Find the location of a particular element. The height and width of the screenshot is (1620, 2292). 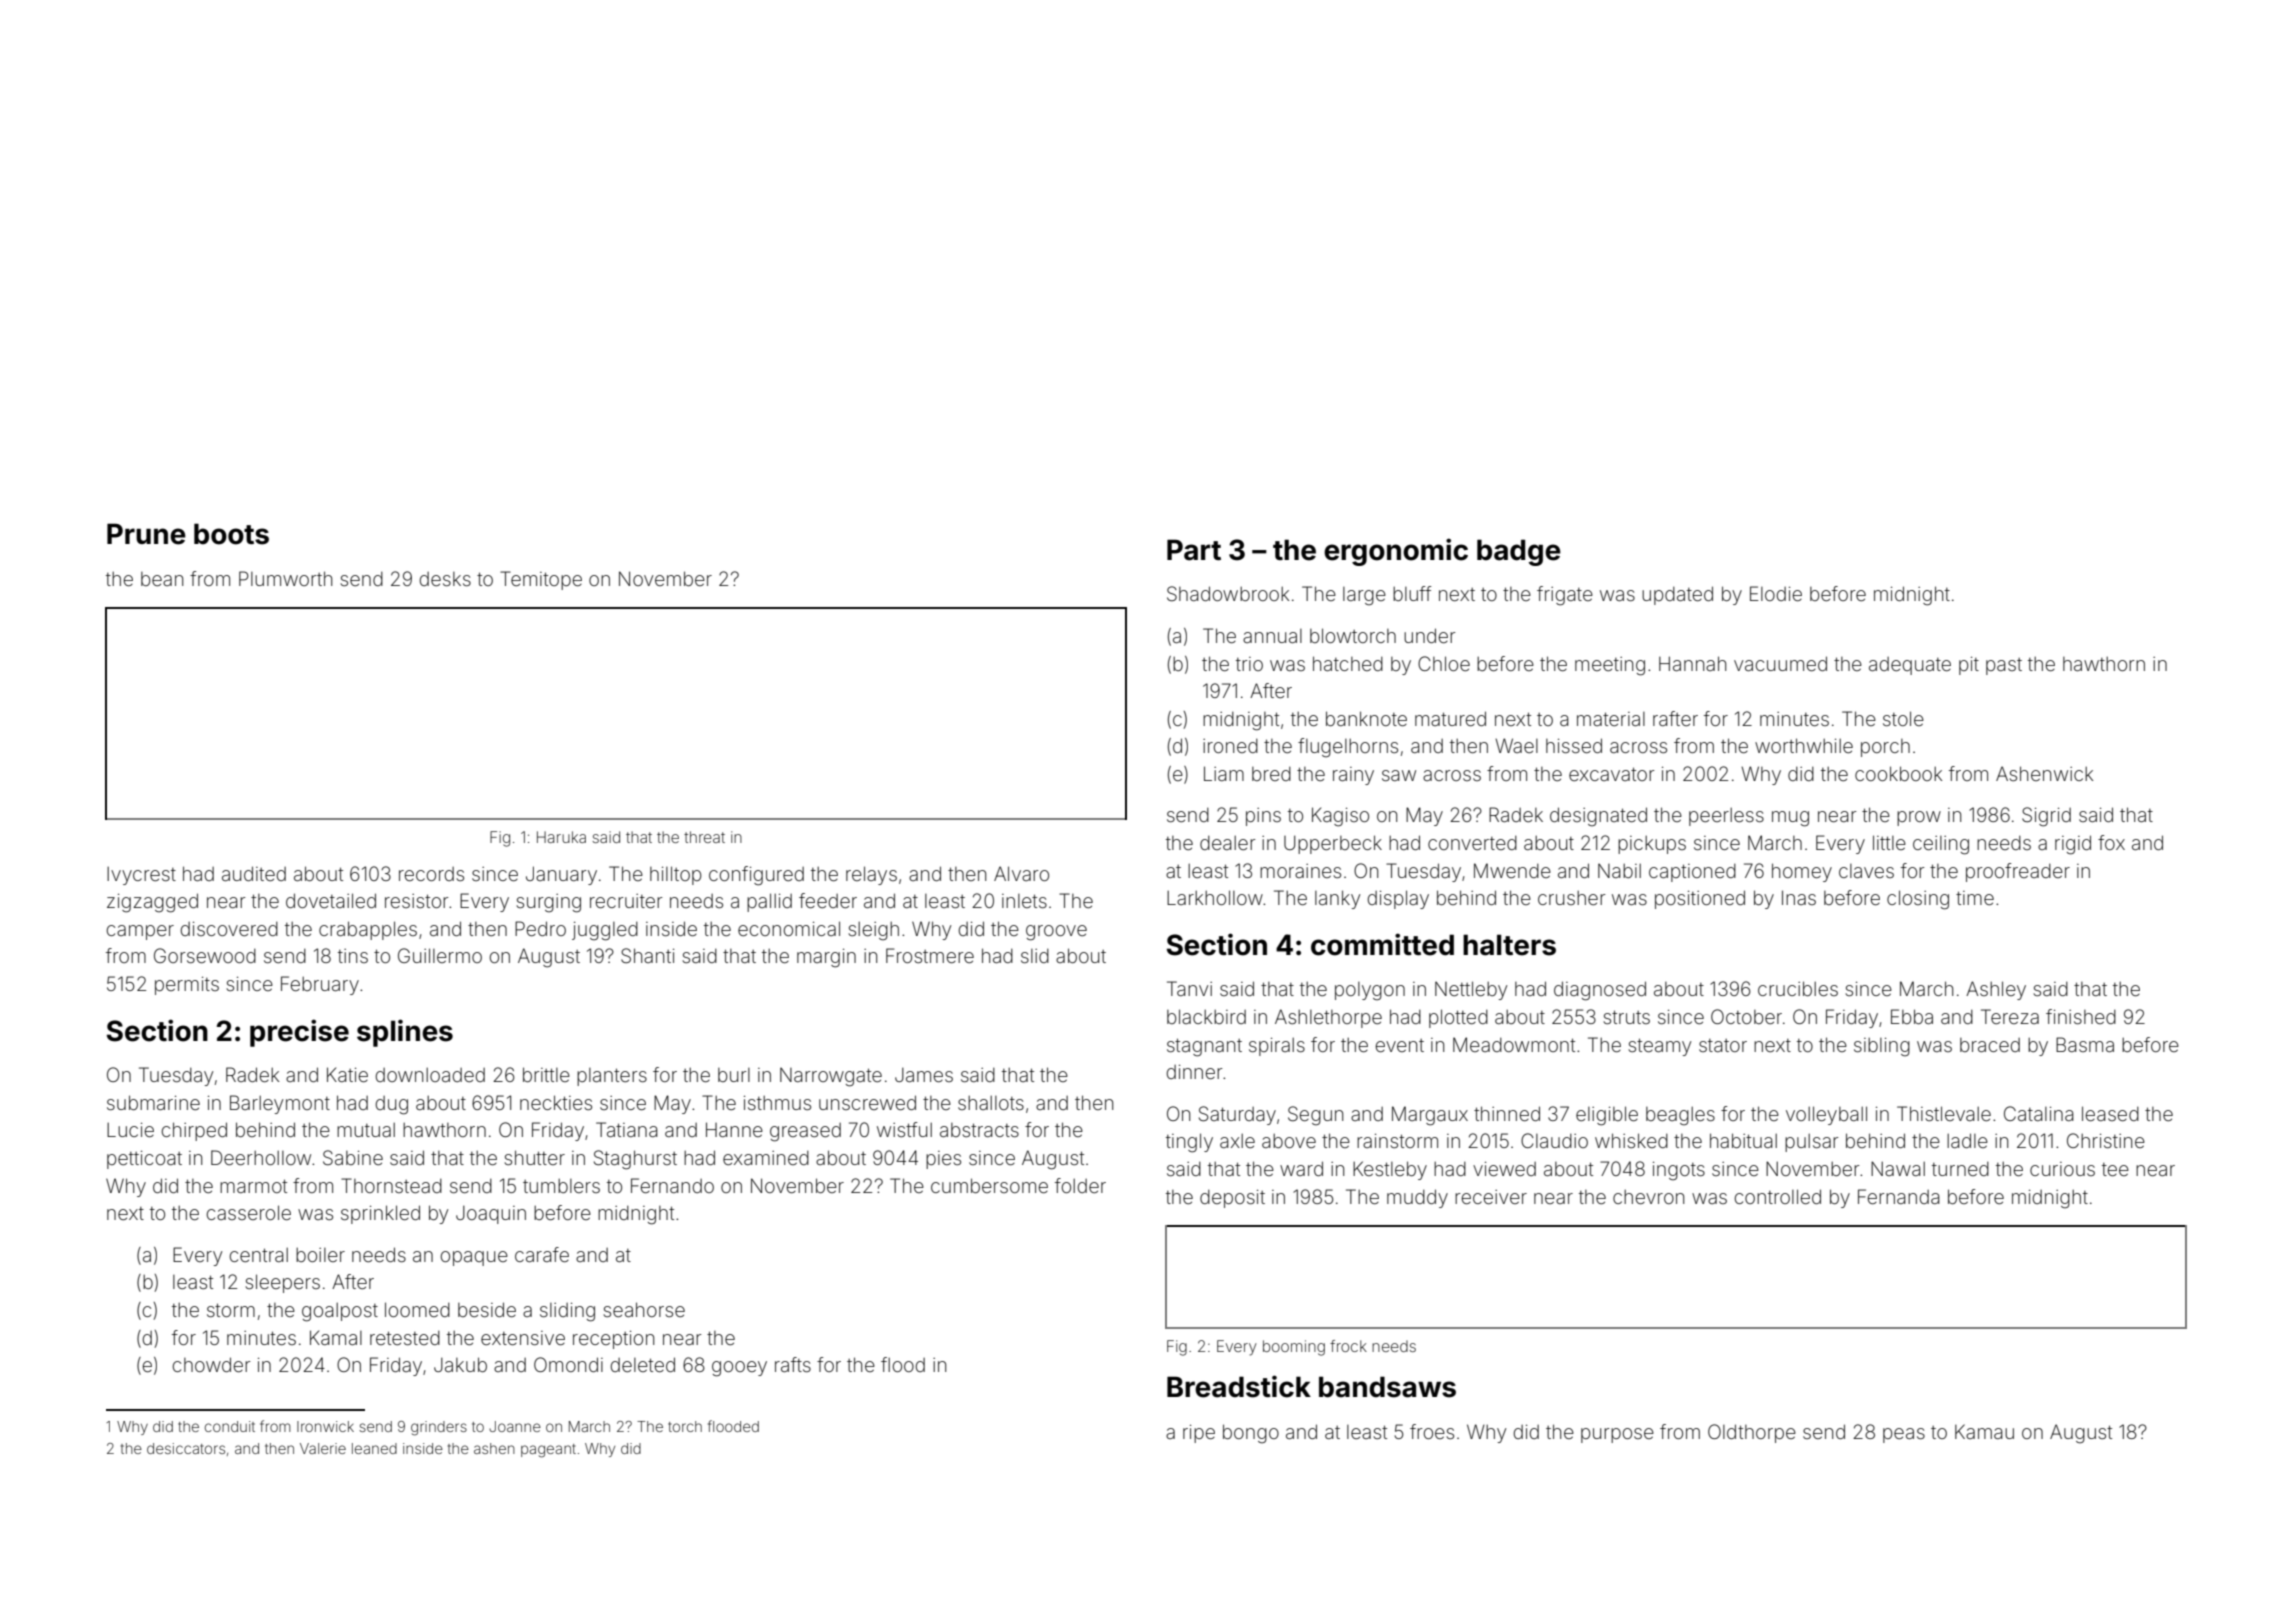

shallots is located at coordinates (991, 1103).
